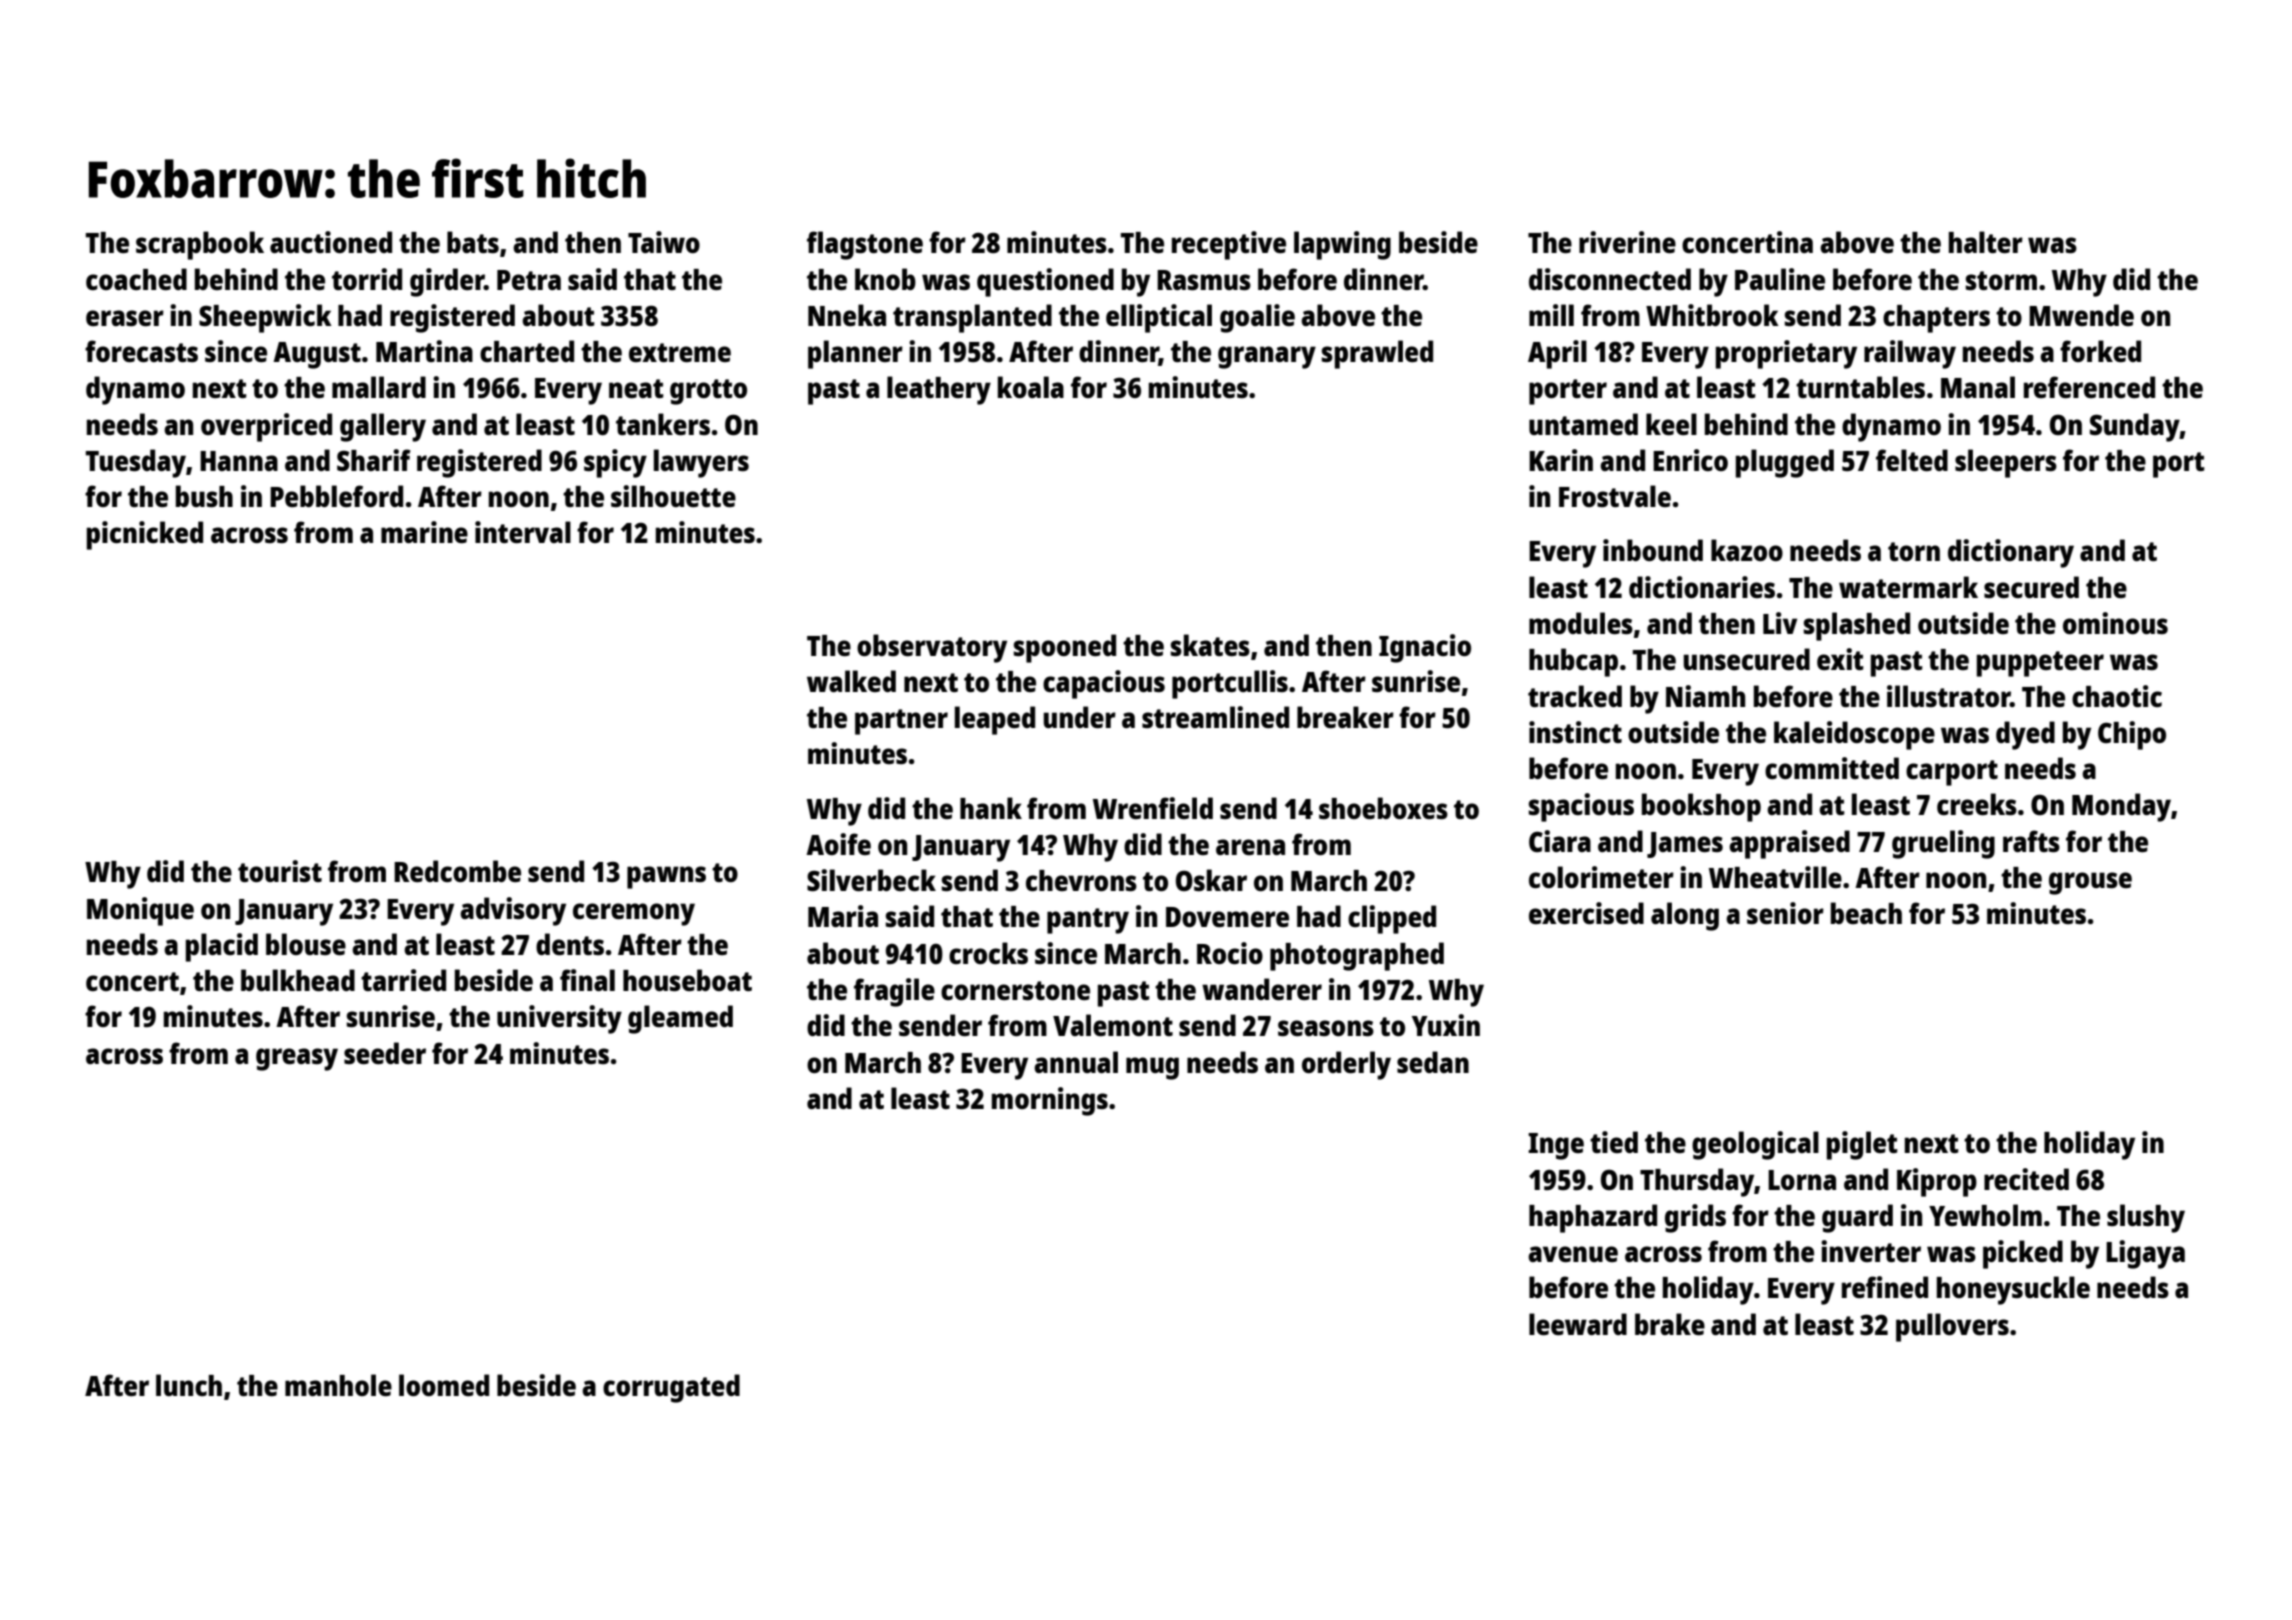 The height and width of the page is (1620, 2292). I want to click on halter, so click(1986, 242).
